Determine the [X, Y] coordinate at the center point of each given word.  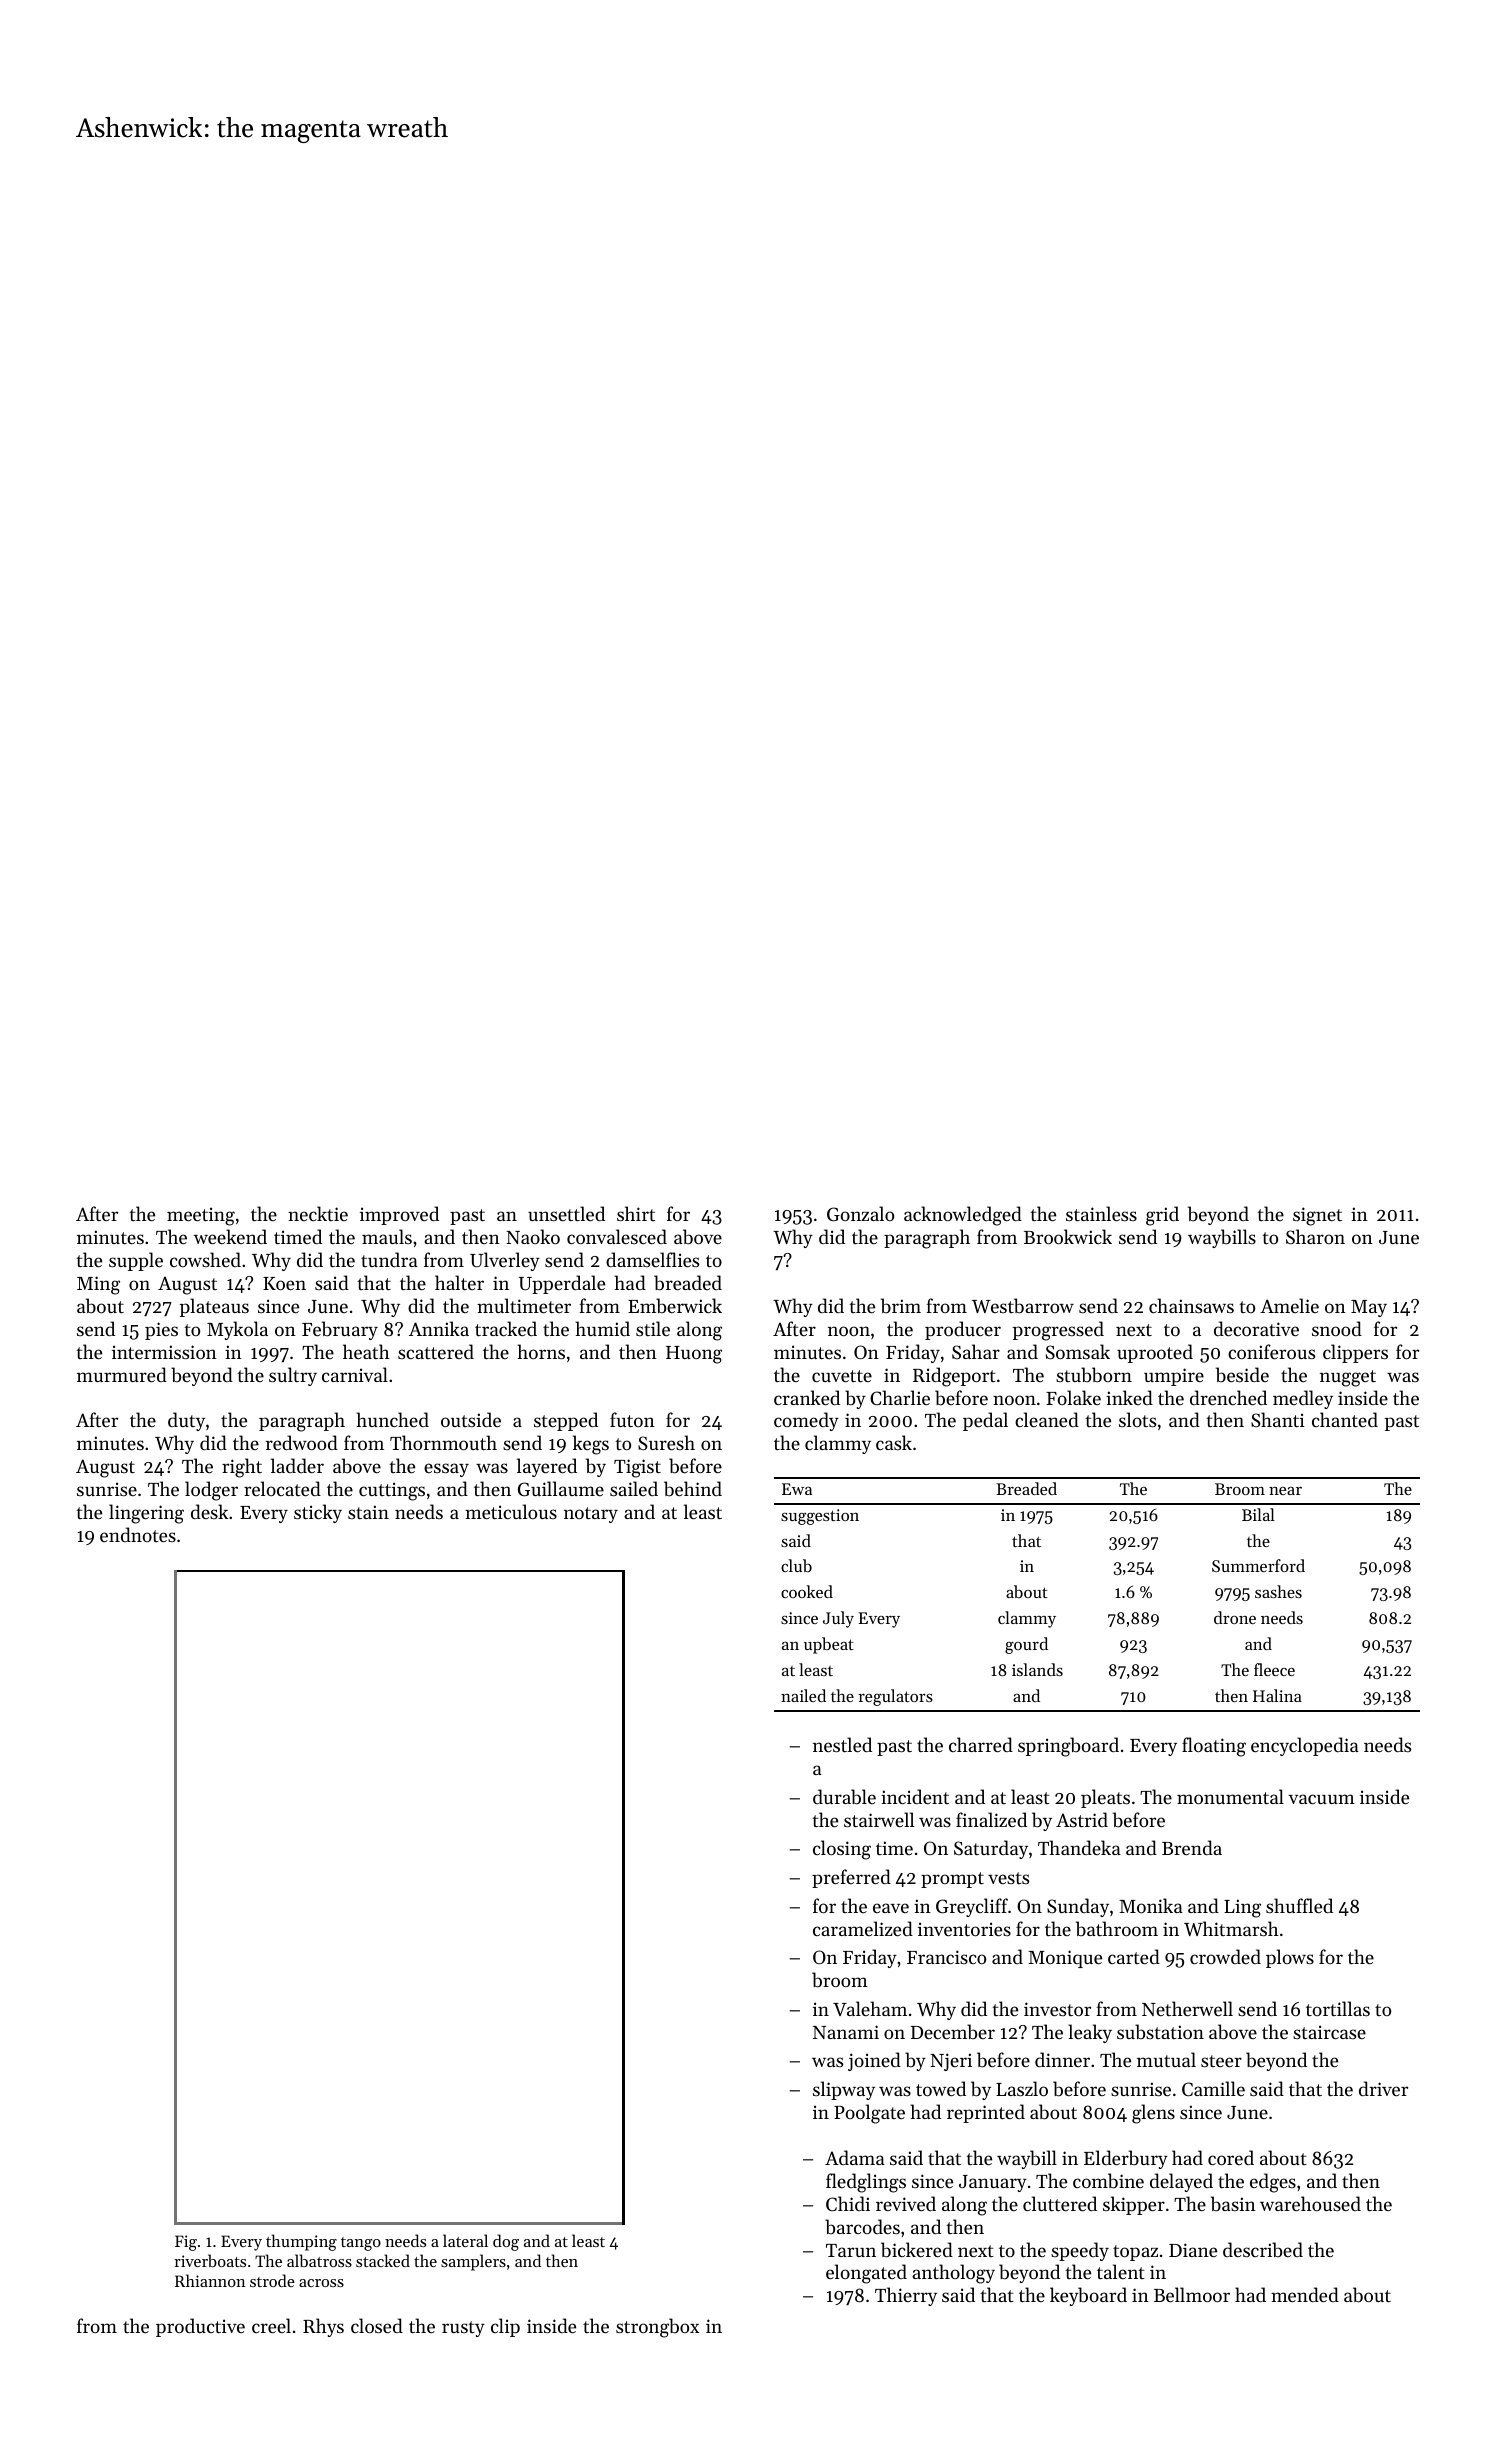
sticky [318, 1513]
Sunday [1078, 1907]
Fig [186, 2243]
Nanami [846, 2032]
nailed [803, 1695]
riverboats [210, 2260]
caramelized [863, 1928]
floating [1214, 1747]
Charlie [900, 1397]
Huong [694, 1355]
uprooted [1155, 1353]
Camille [1213, 2089]
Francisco [946, 1957]
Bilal [1258, 1514]
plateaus [214, 1307]
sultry [293, 1376]
